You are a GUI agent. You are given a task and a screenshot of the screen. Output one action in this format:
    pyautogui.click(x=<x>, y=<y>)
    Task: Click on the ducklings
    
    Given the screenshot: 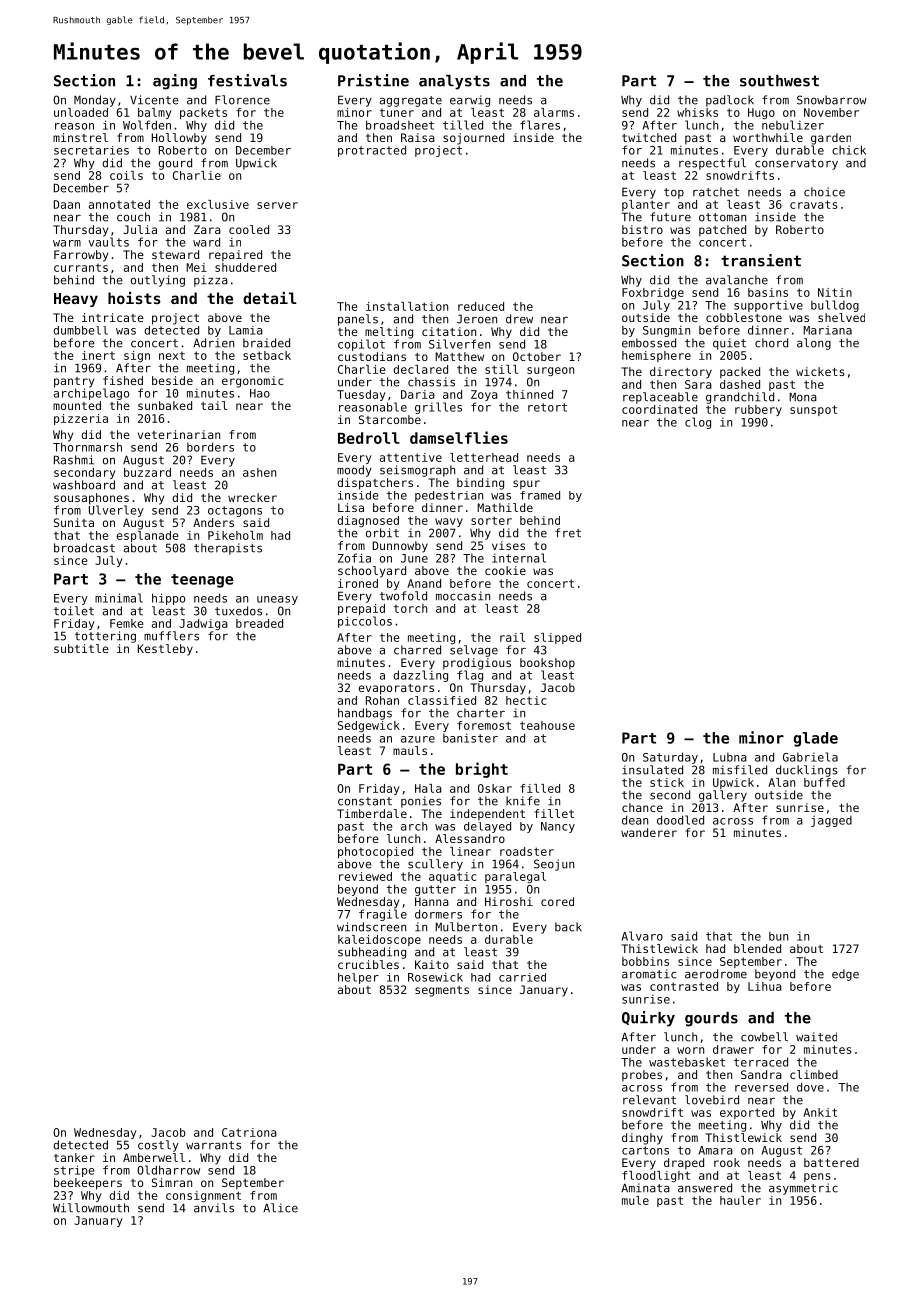 What is the action you would take?
    pyautogui.click(x=807, y=771)
